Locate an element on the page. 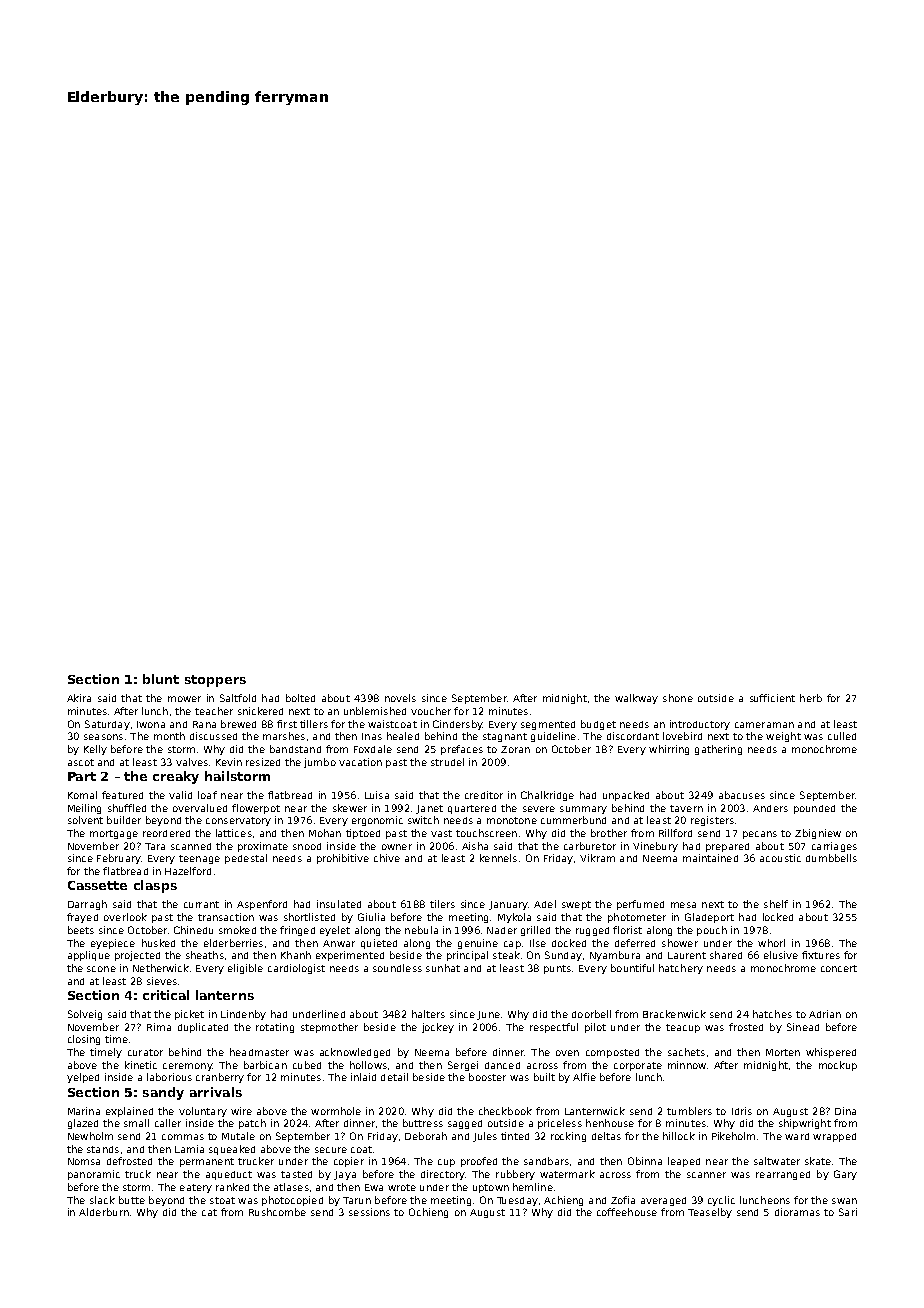  pedestal is located at coordinates (246, 859).
